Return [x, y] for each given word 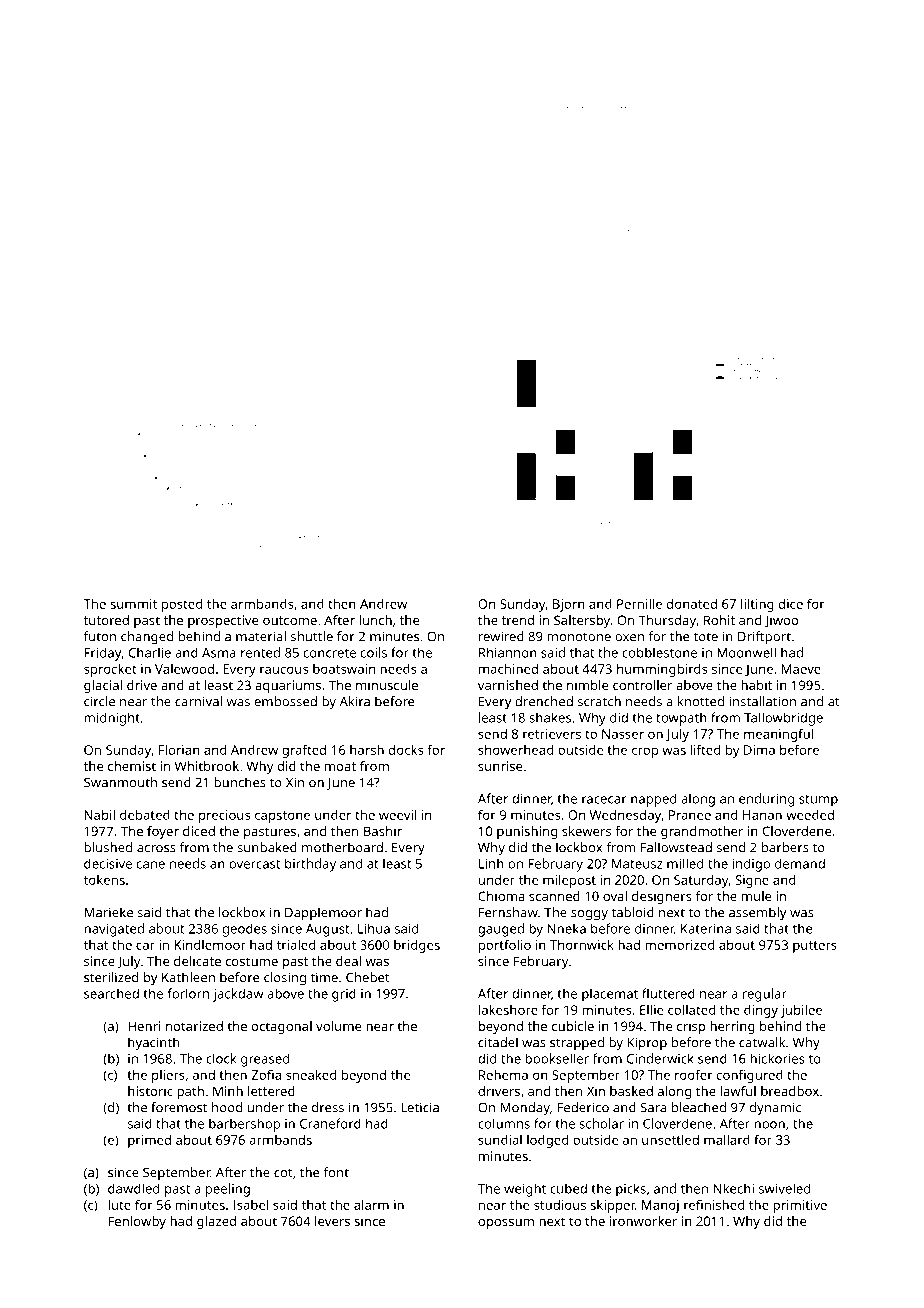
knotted [701, 701]
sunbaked [267, 847]
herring [732, 1027]
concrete [330, 653]
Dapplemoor [323, 914]
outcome [290, 620]
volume [338, 1026]
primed [149, 1141]
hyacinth [154, 1044]
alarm [371, 1205]
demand [800, 863]
